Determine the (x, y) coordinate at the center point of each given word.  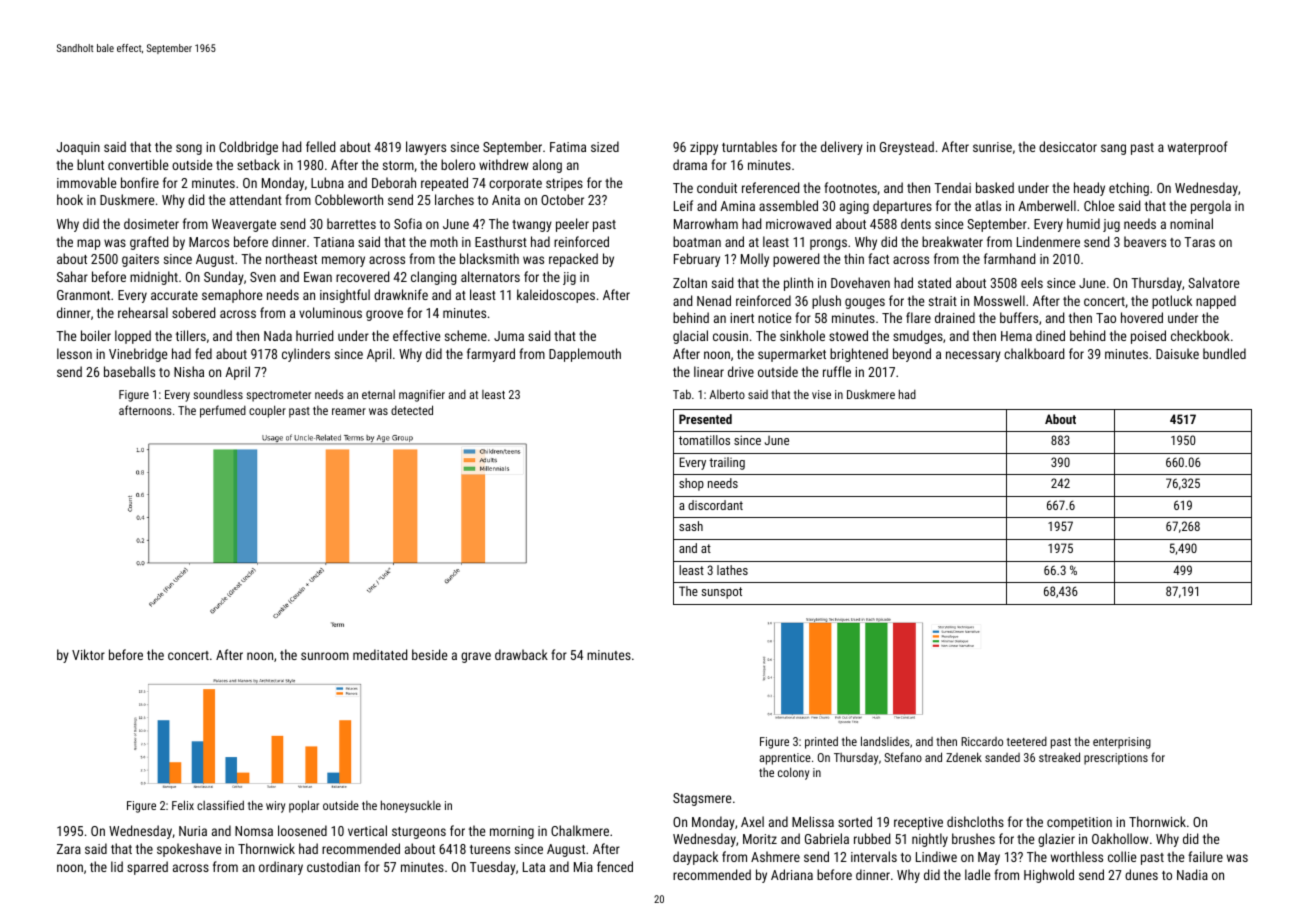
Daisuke (1177, 353)
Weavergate (244, 225)
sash (691, 526)
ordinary (281, 868)
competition (1079, 823)
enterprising (1122, 743)
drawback (521, 654)
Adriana (792, 874)
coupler (267, 411)
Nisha (189, 371)
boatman (697, 241)
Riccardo (982, 741)
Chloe (1099, 205)
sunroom (325, 656)
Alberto (727, 394)
